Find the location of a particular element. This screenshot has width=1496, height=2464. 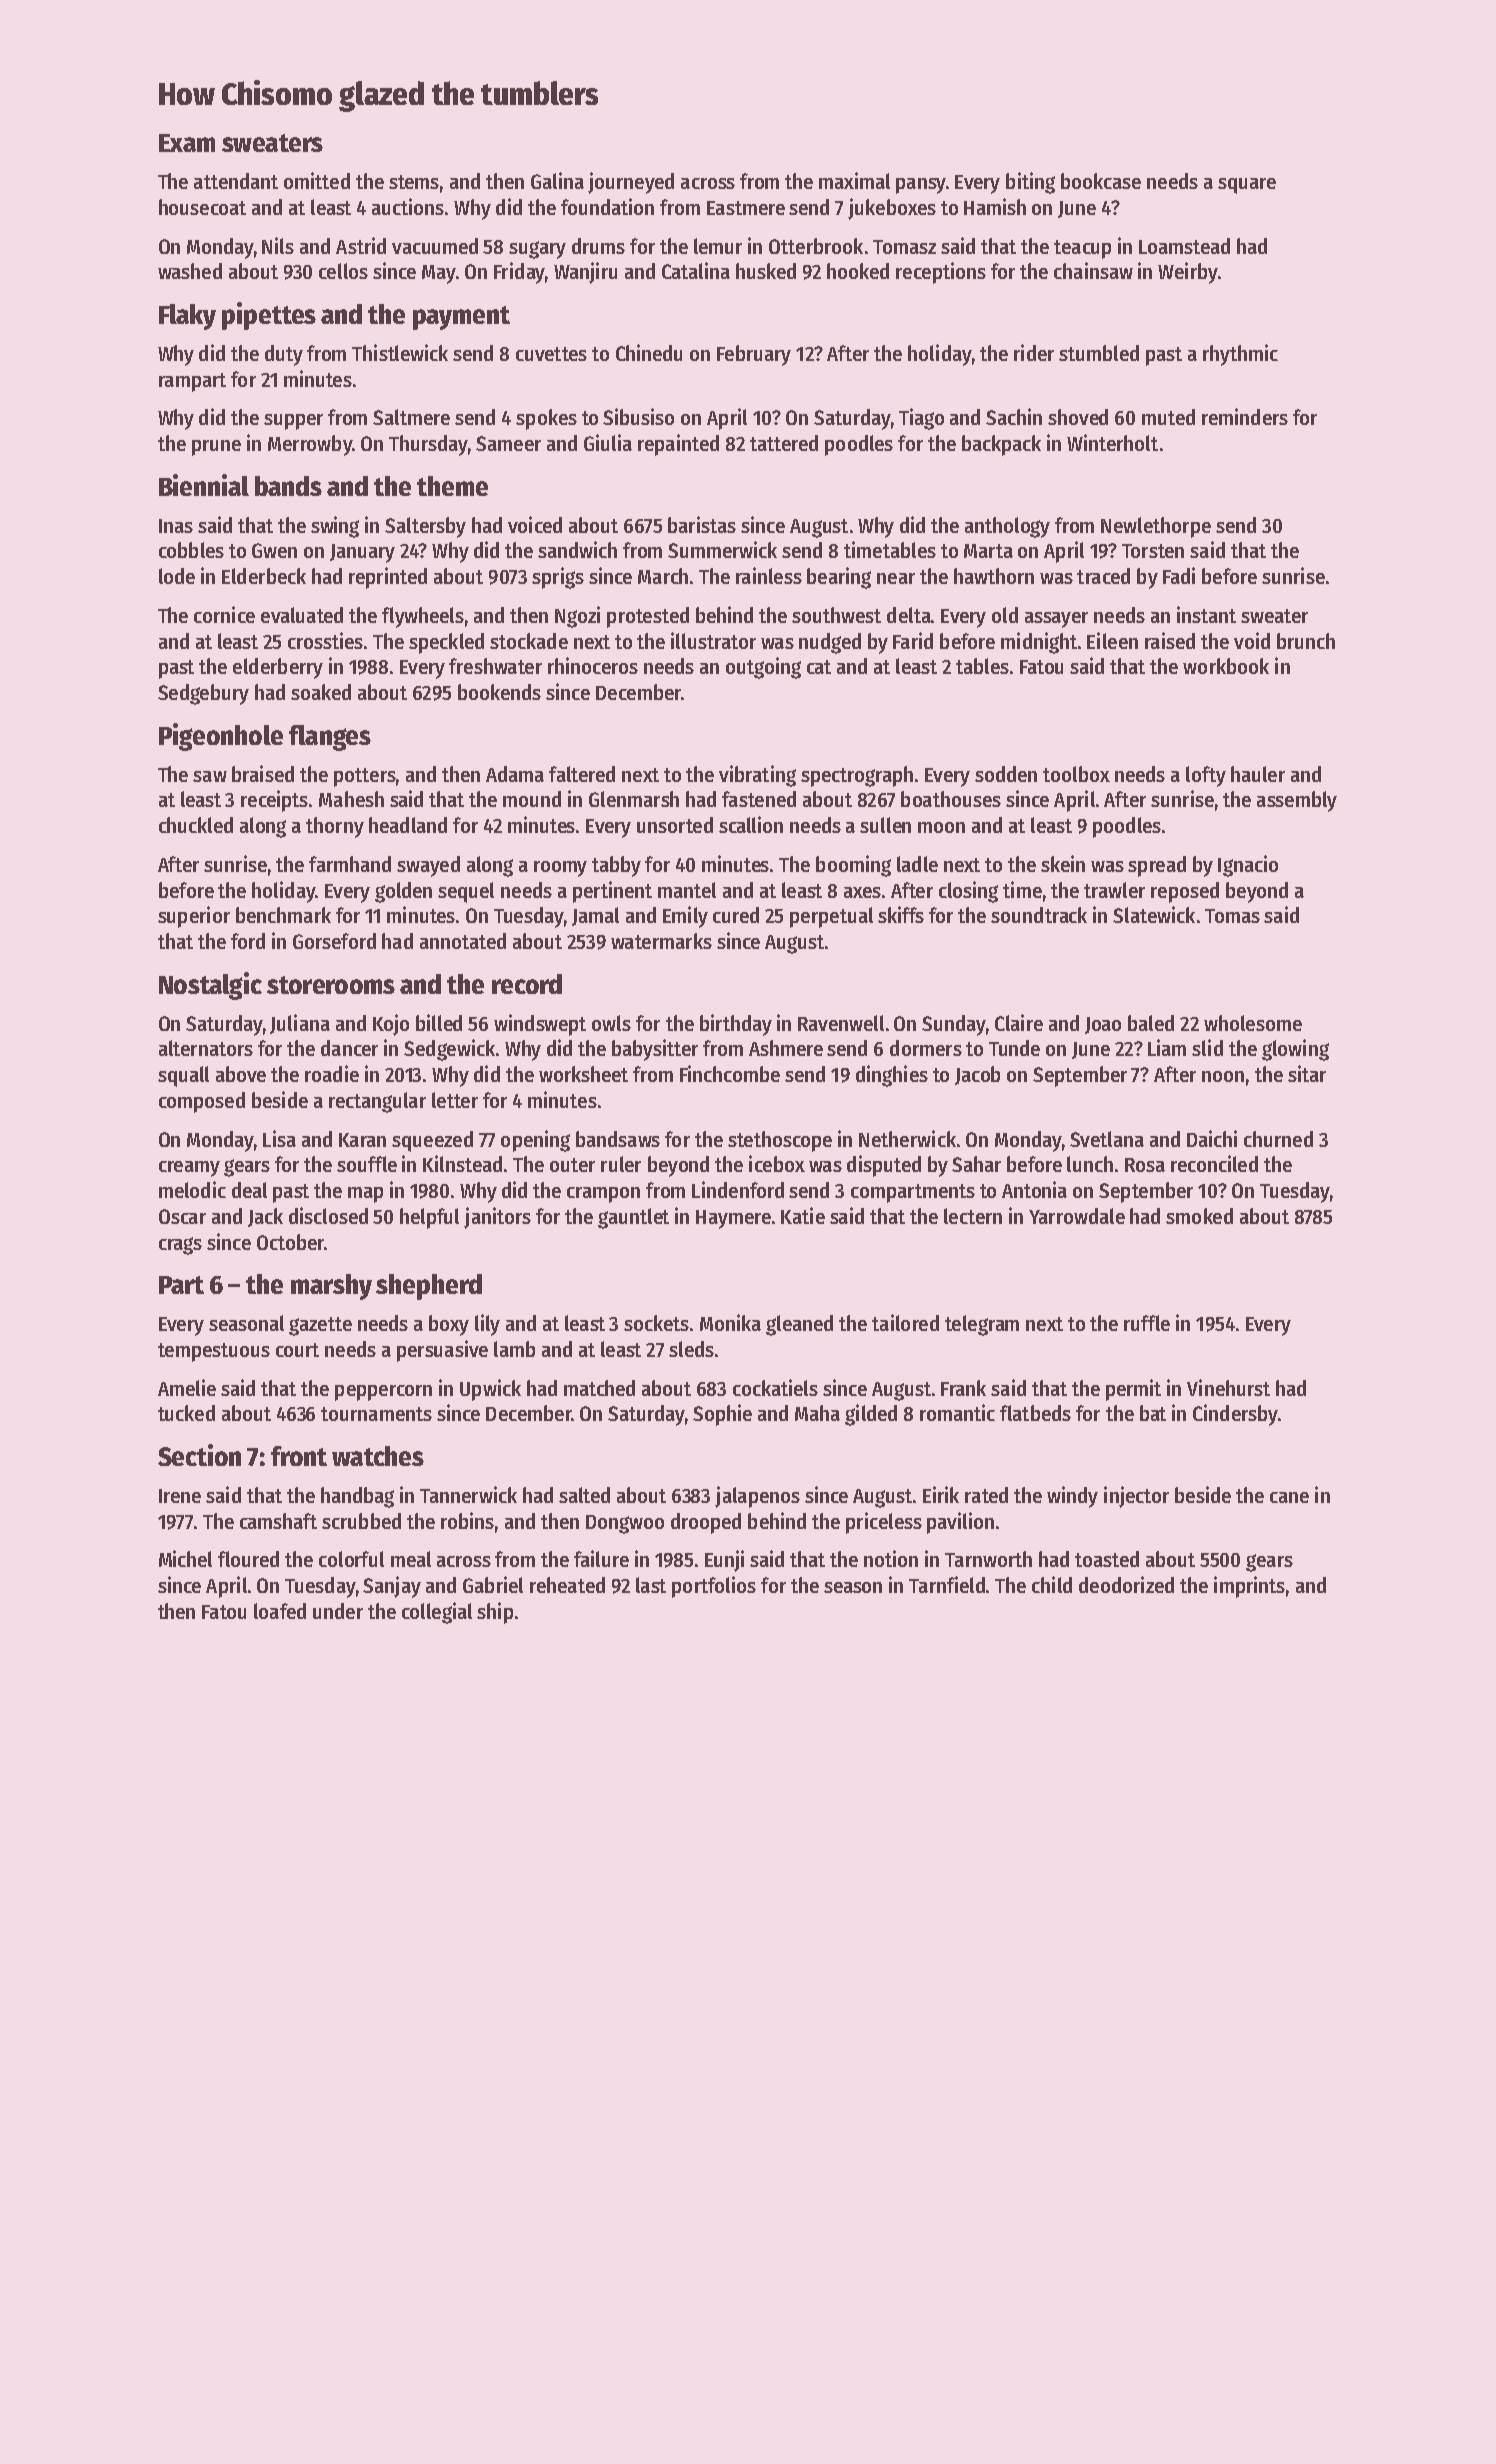

teacup is located at coordinates (1082, 249).
